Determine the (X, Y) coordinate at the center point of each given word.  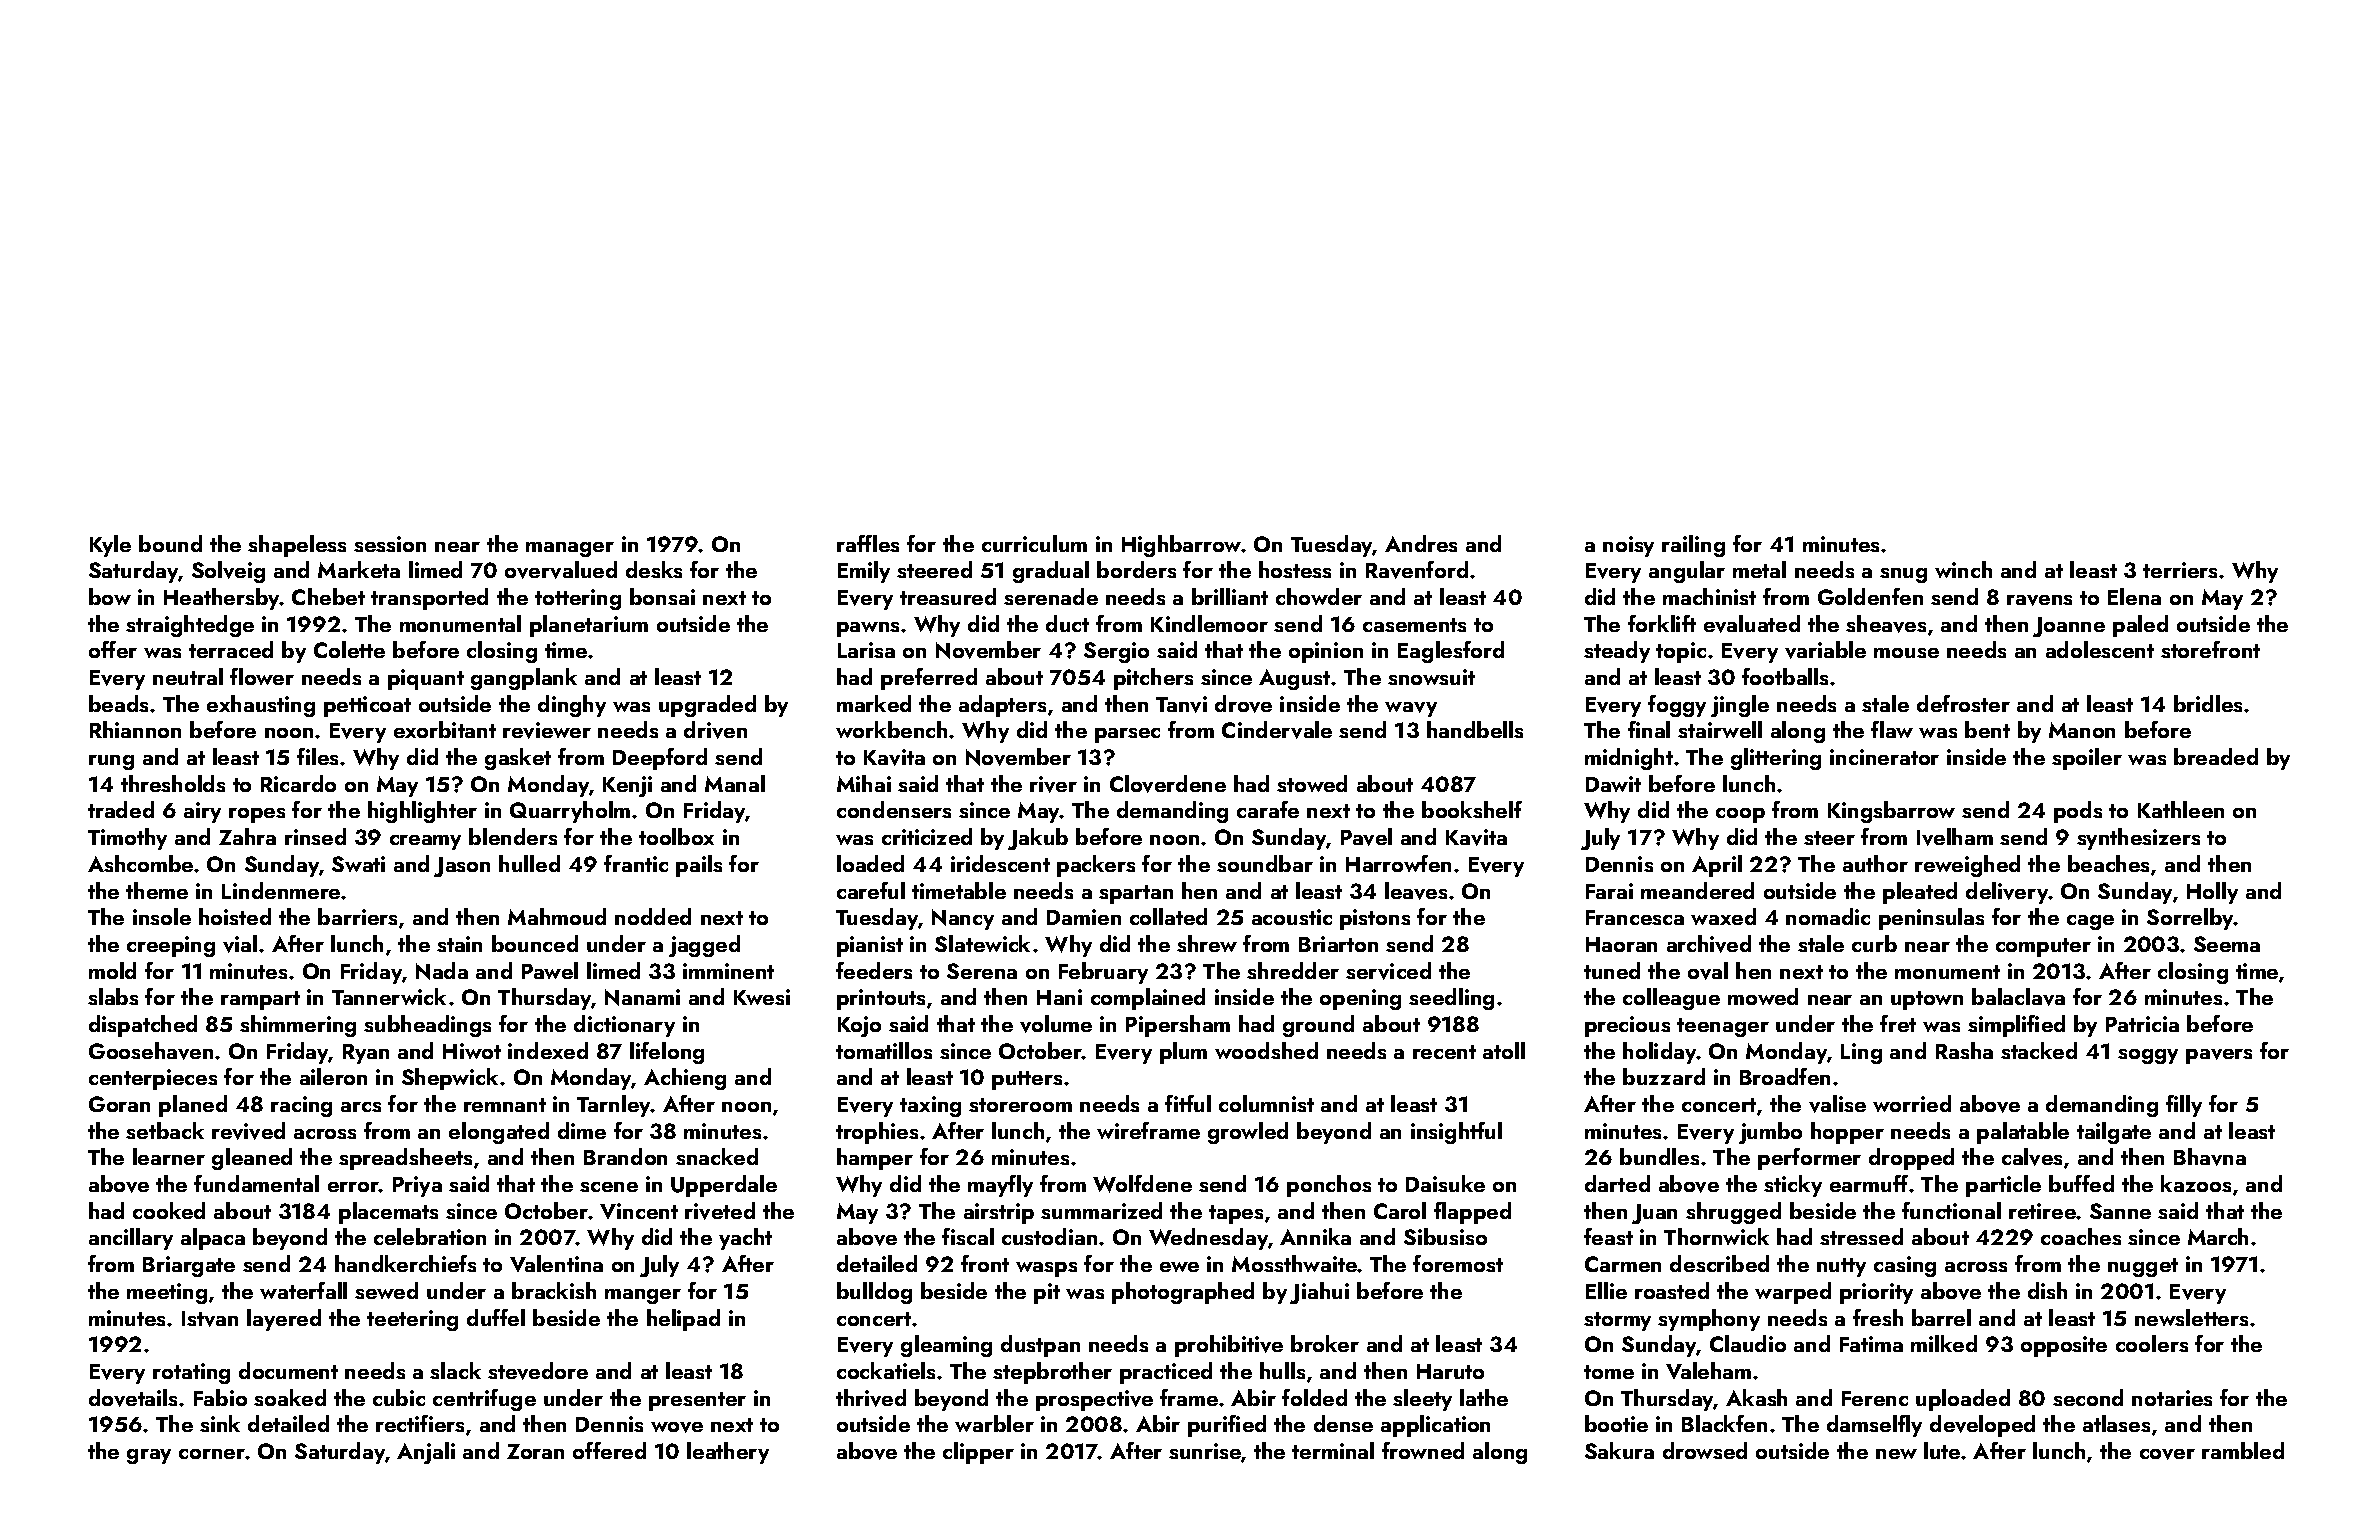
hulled (529, 863)
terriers (2180, 570)
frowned (1423, 1450)
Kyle (110, 546)
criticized (927, 836)
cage (2090, 922)
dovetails (133, 1398)
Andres (1421, 543)
